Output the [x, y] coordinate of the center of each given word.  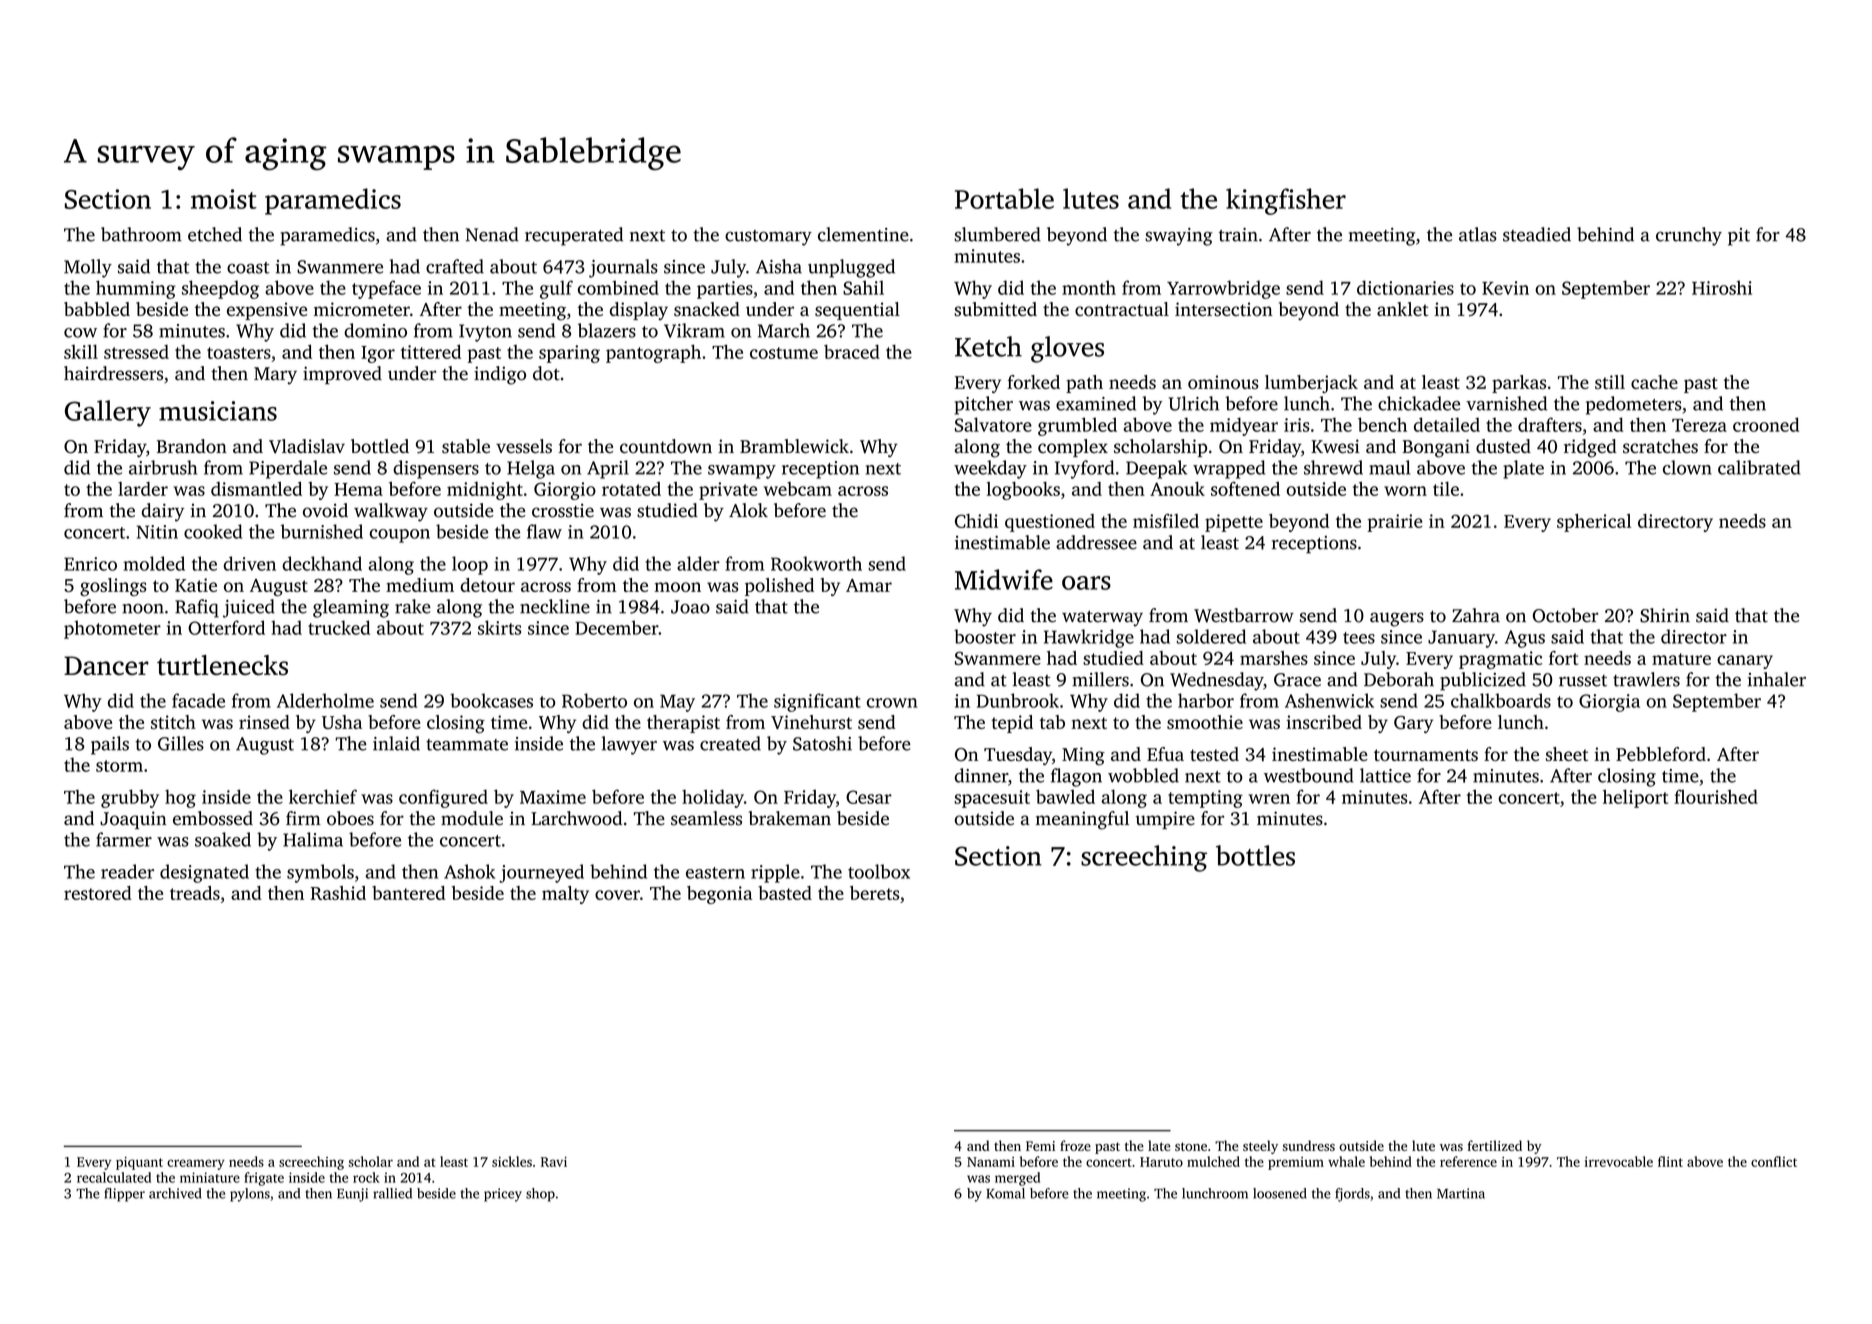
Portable [1004, 198]
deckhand [322, 563]
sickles [512, 1161]
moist [224, 199]
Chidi [976, 521]
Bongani [1436, 448]
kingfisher [1286, 201]
